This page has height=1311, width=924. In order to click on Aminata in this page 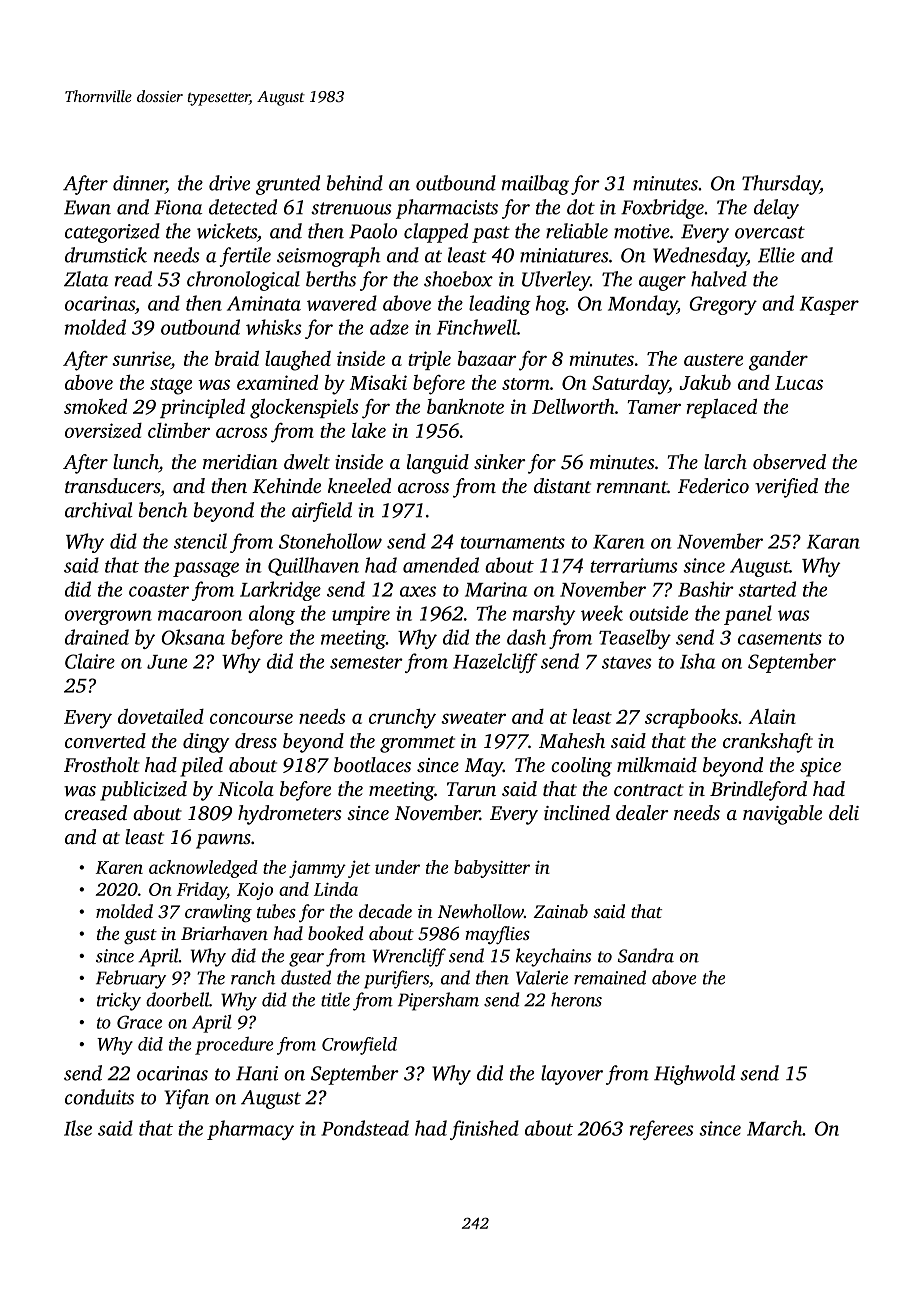, I will do `click(264, 303)`.
